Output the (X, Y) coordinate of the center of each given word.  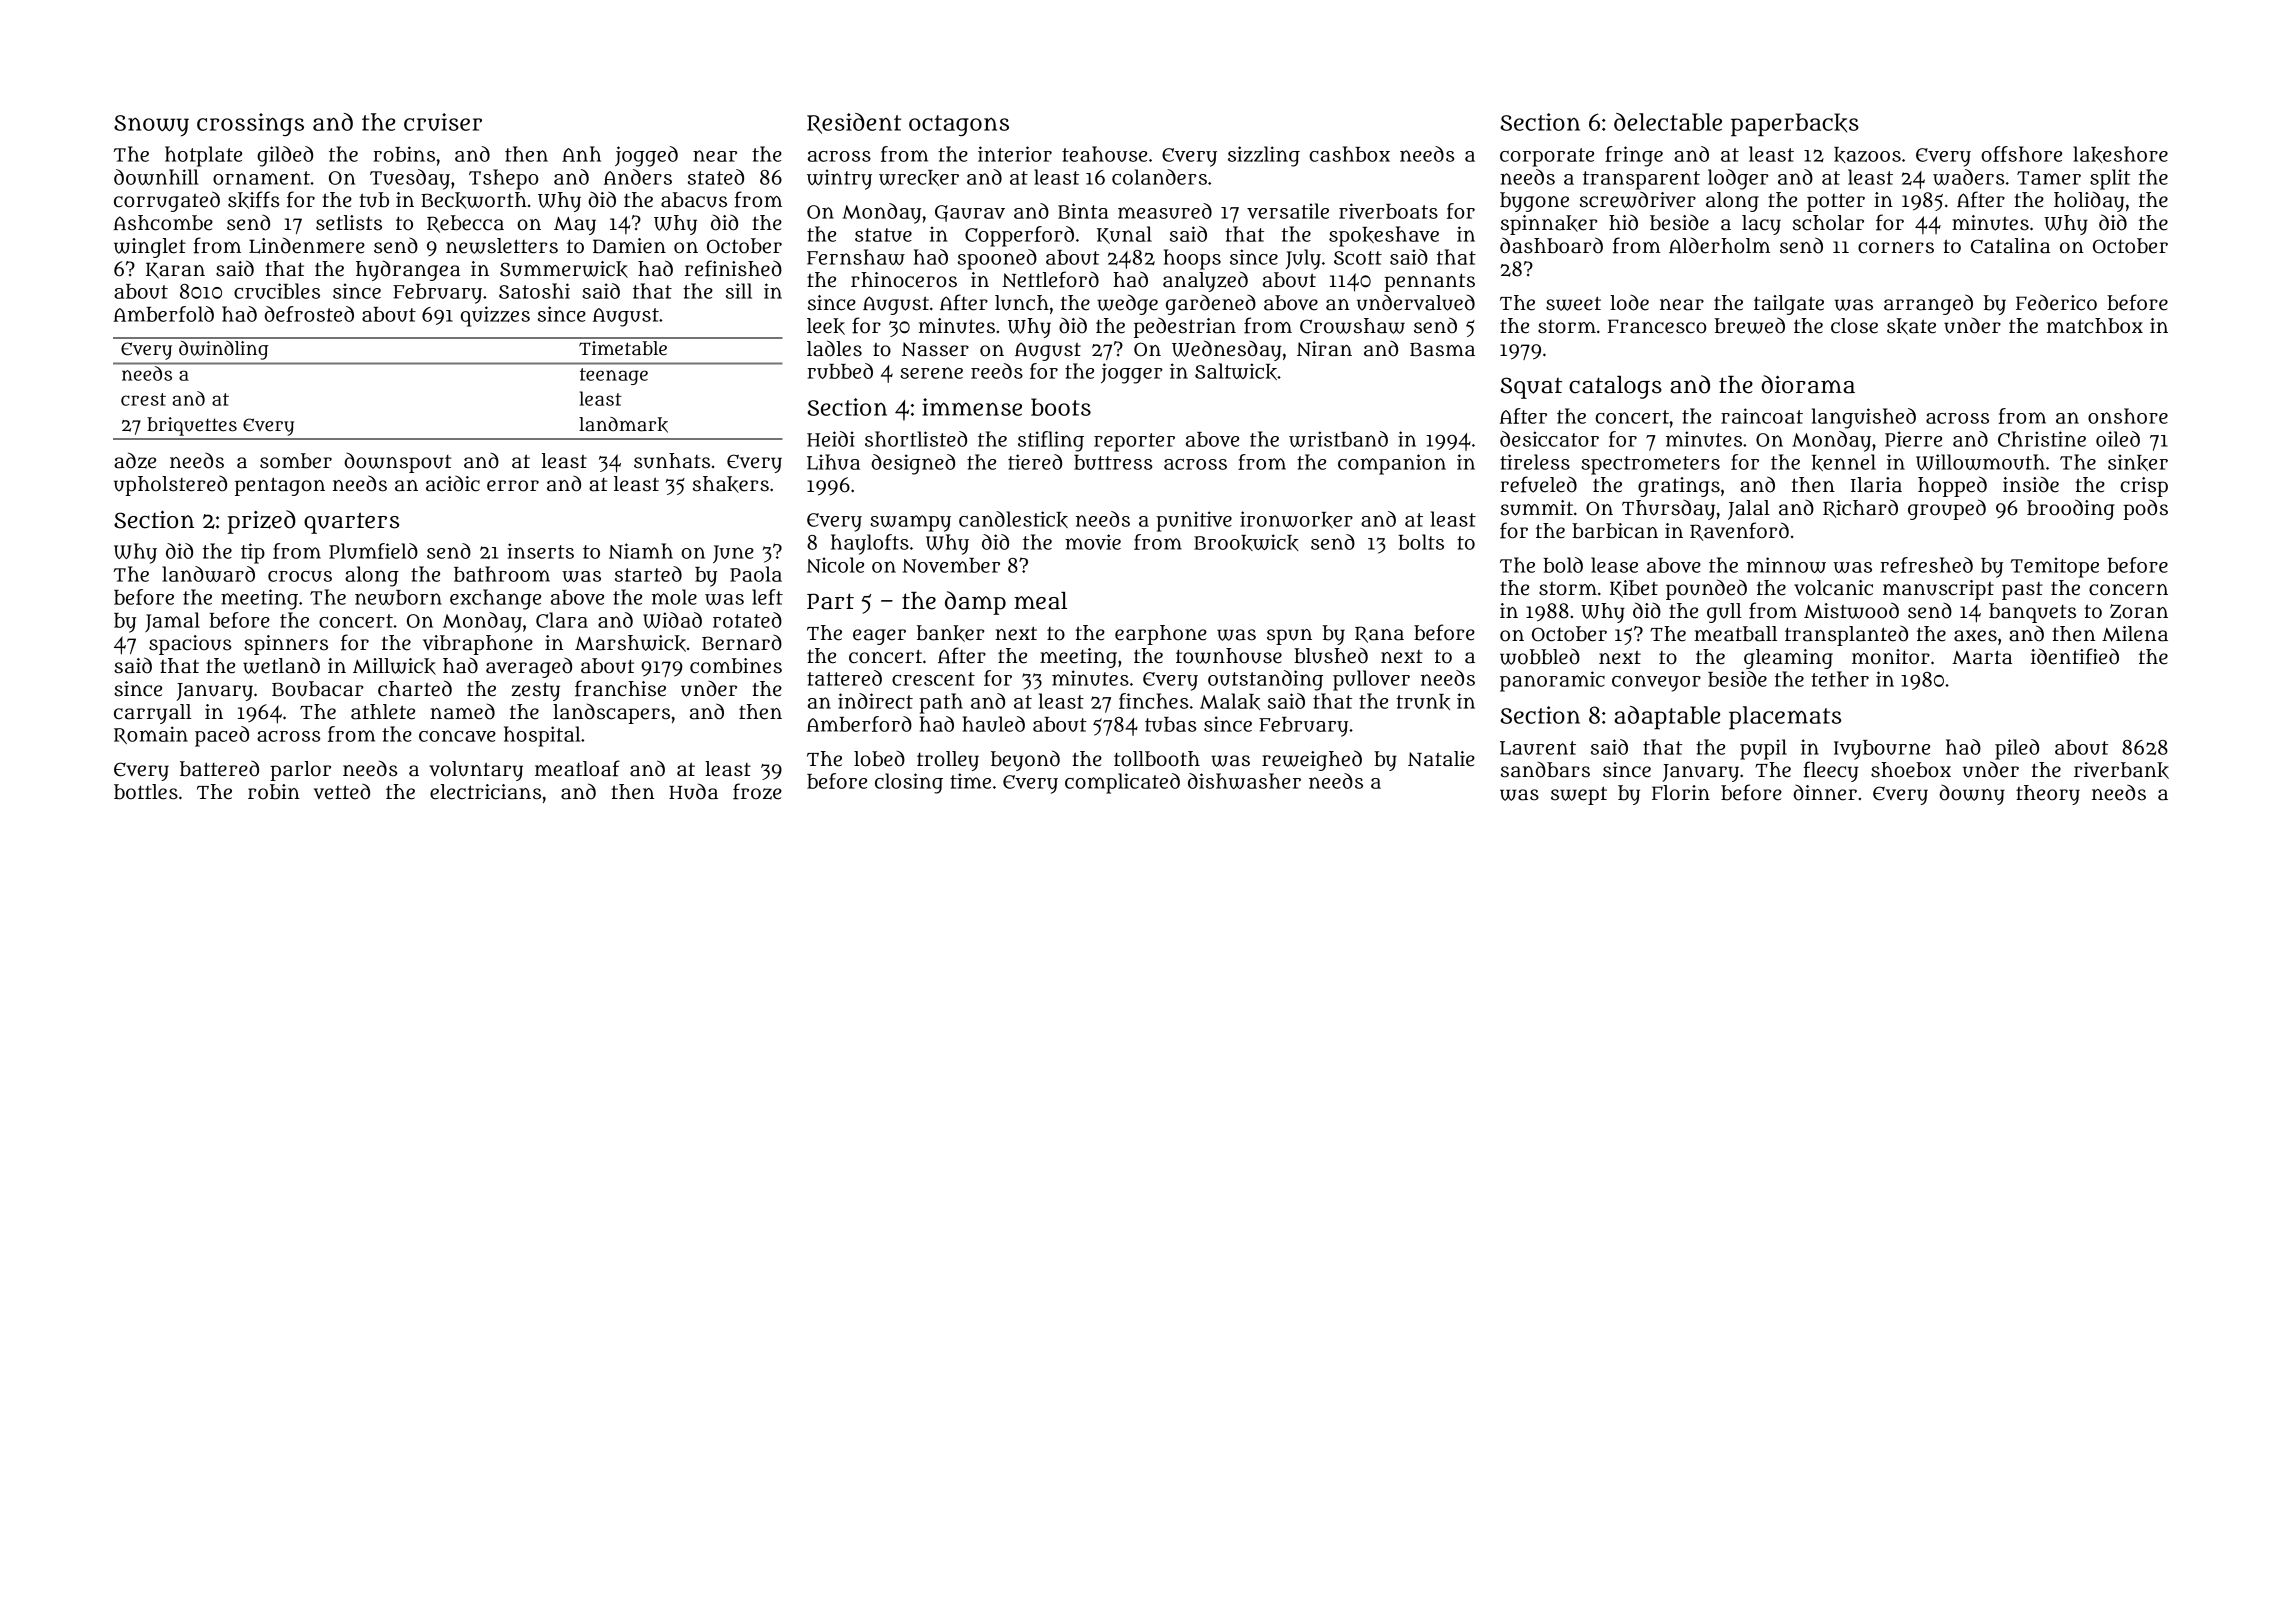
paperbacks (1795, 125)
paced (222, 736)
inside (2031, 484)
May (575, 226)
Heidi (831, 439)
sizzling (1264, 156)
